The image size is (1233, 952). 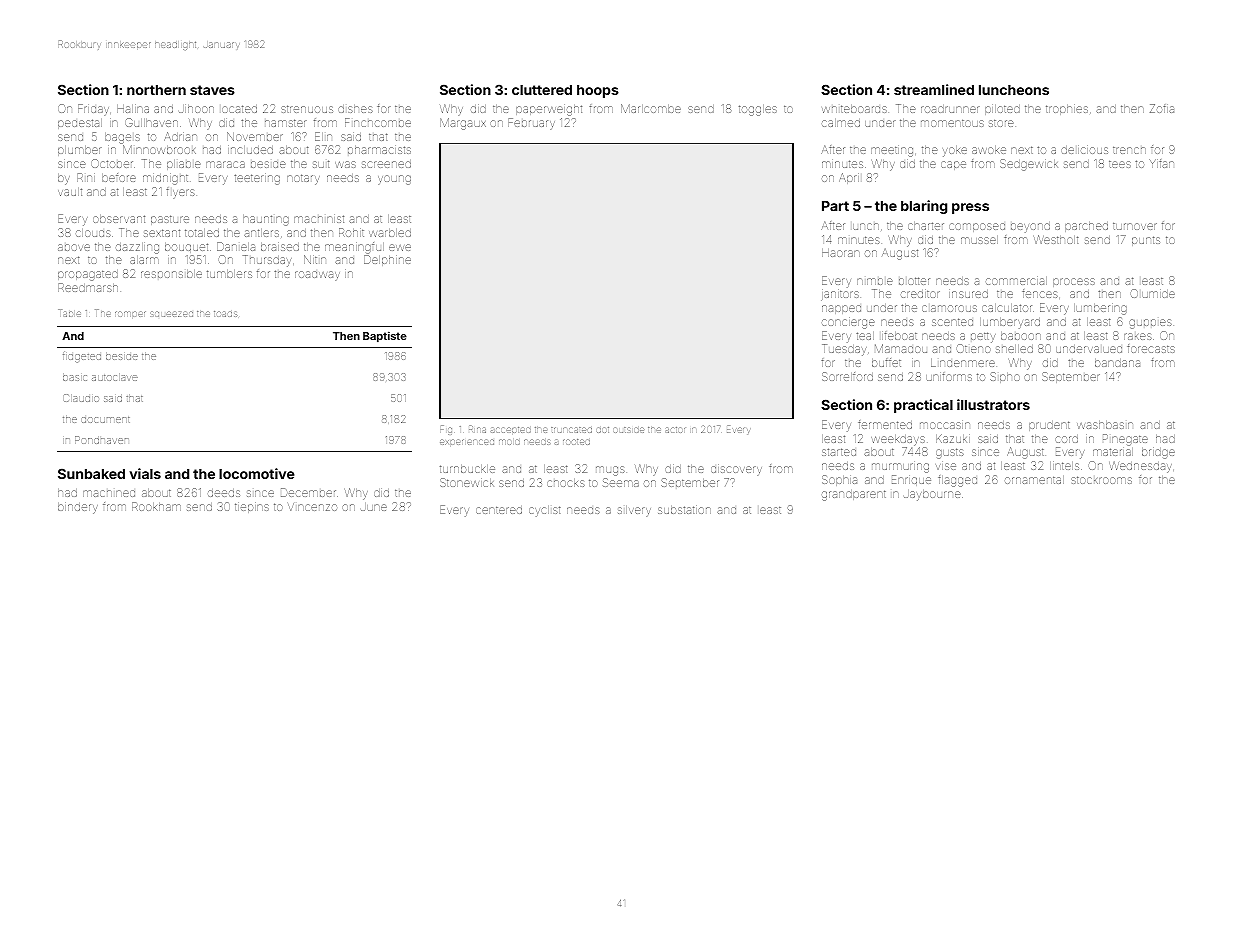 What do you see at coordinates (212, 90) in the screenshot?
I see `staves` at bounding box center [212, 90].
